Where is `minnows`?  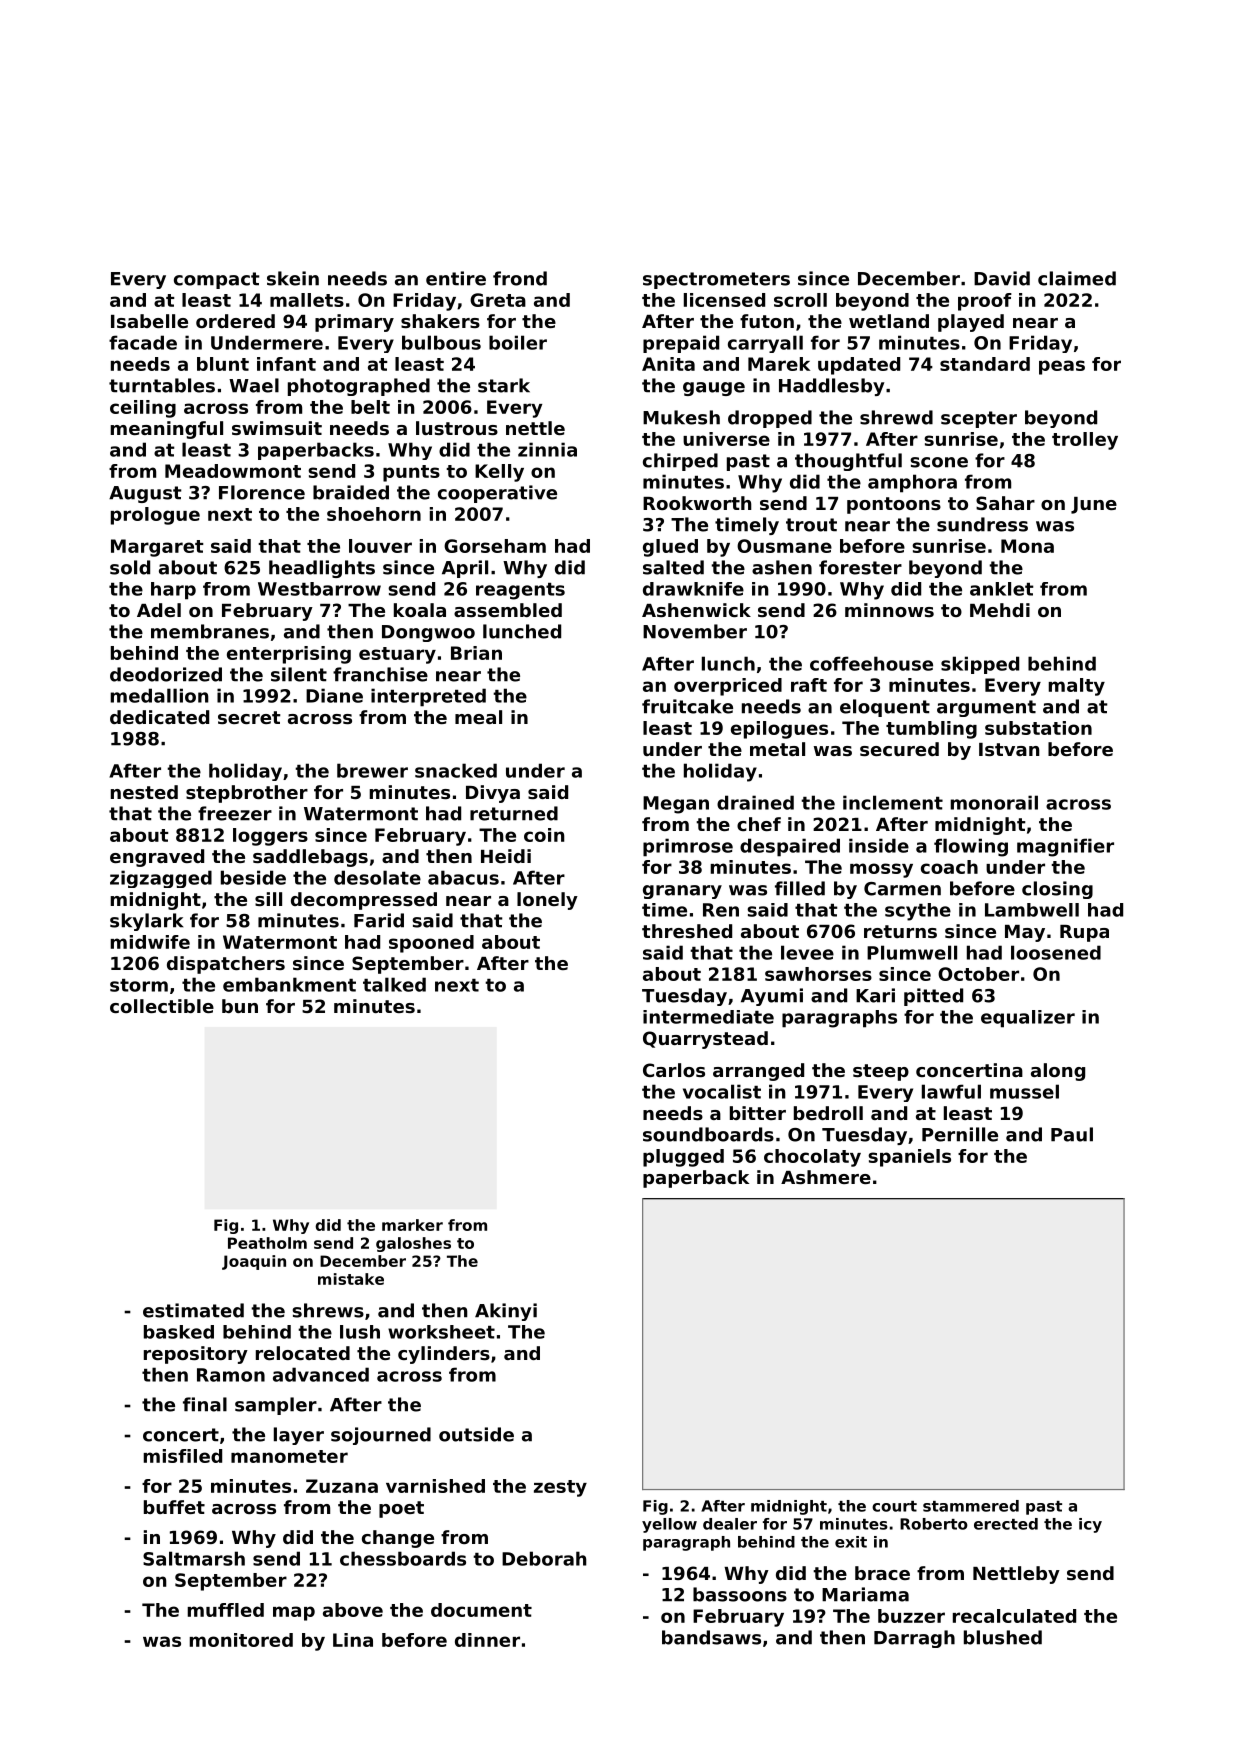
minnows is located at coordinates (889, 610).
